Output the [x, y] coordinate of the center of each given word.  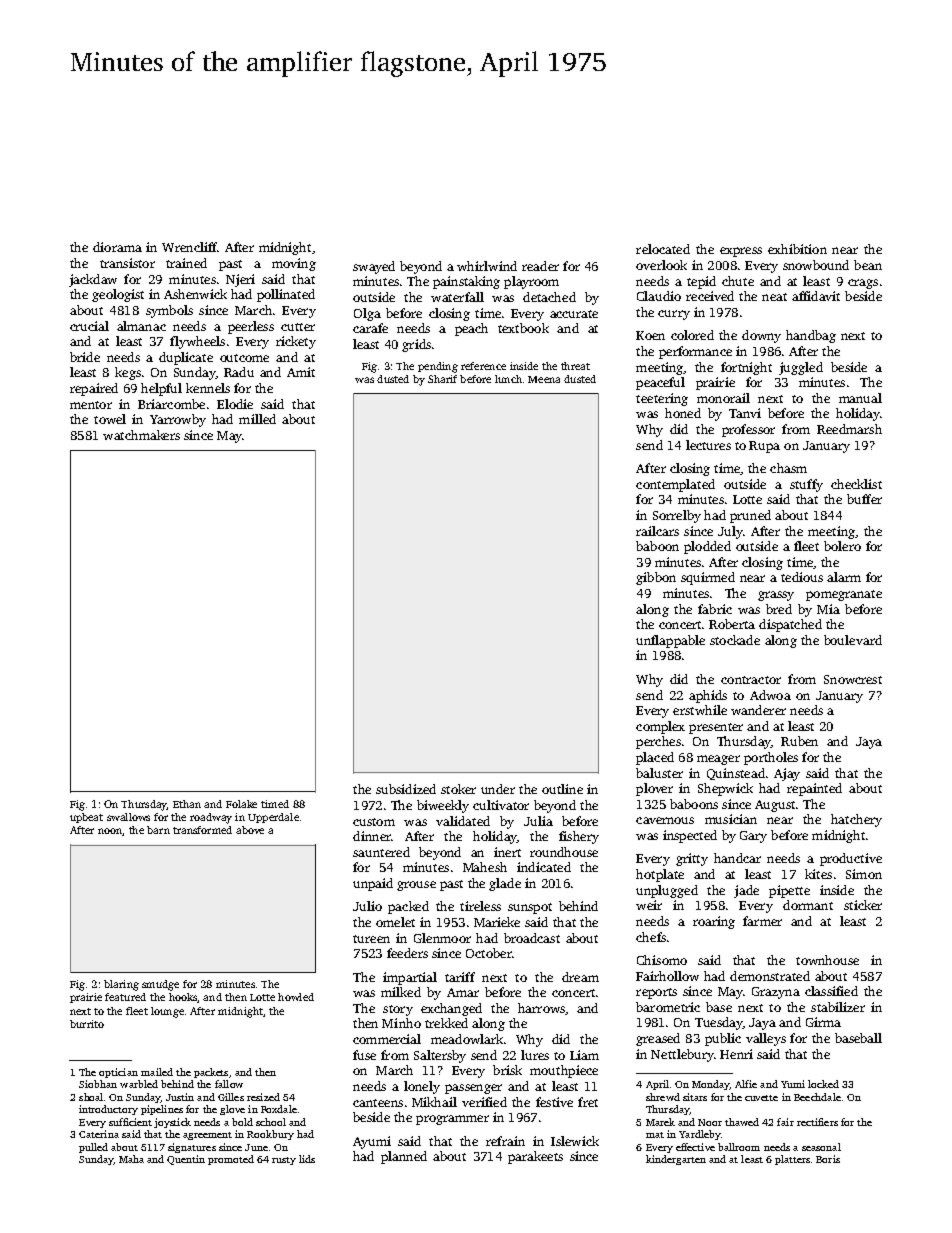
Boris [828, 1159]
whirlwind [487, 266]
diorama [117, 247]
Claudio [659, 296]
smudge [160, 985]
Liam [584, 1055]
